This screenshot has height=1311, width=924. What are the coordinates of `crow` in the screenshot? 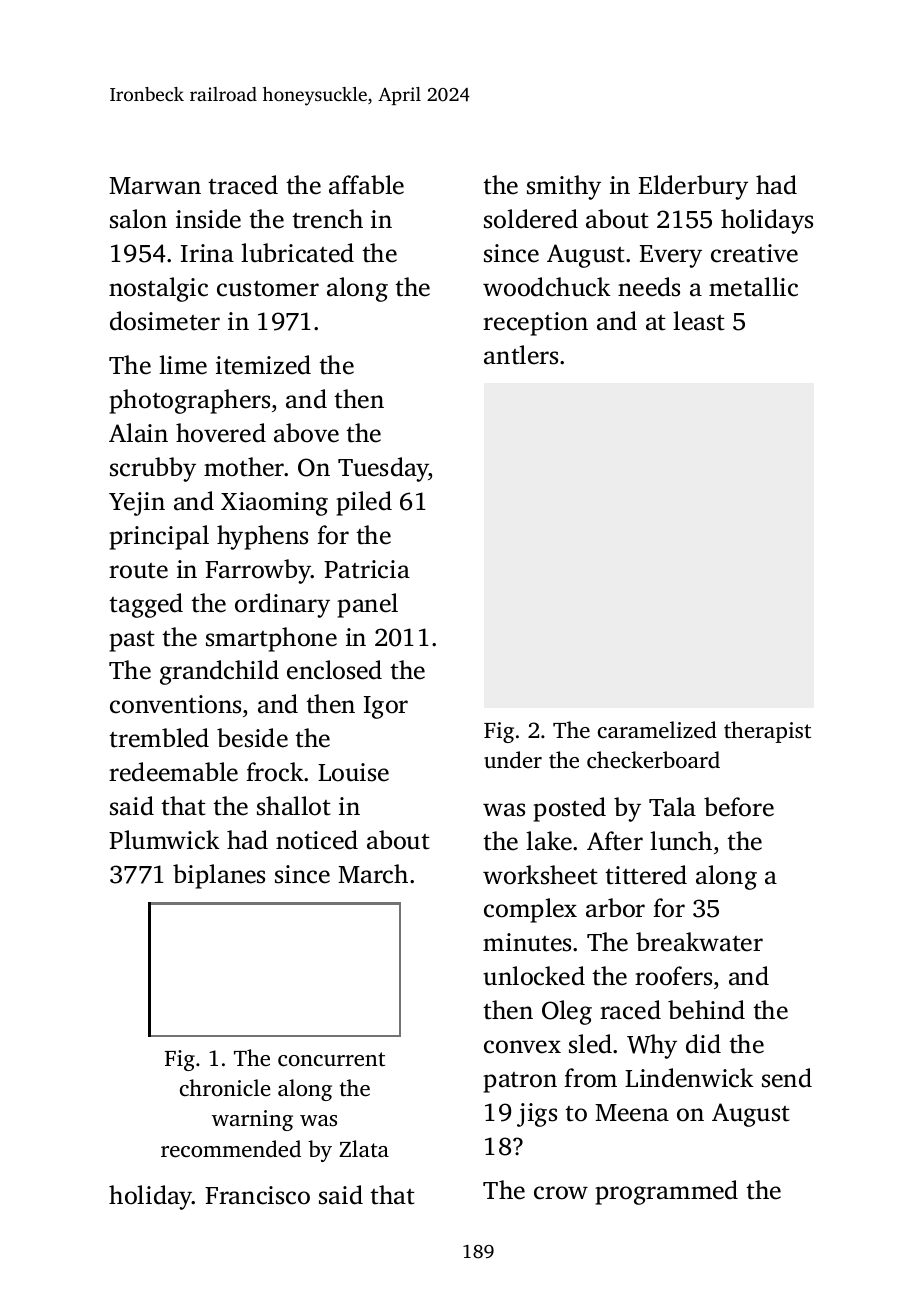 It's located at (561, 1193).
